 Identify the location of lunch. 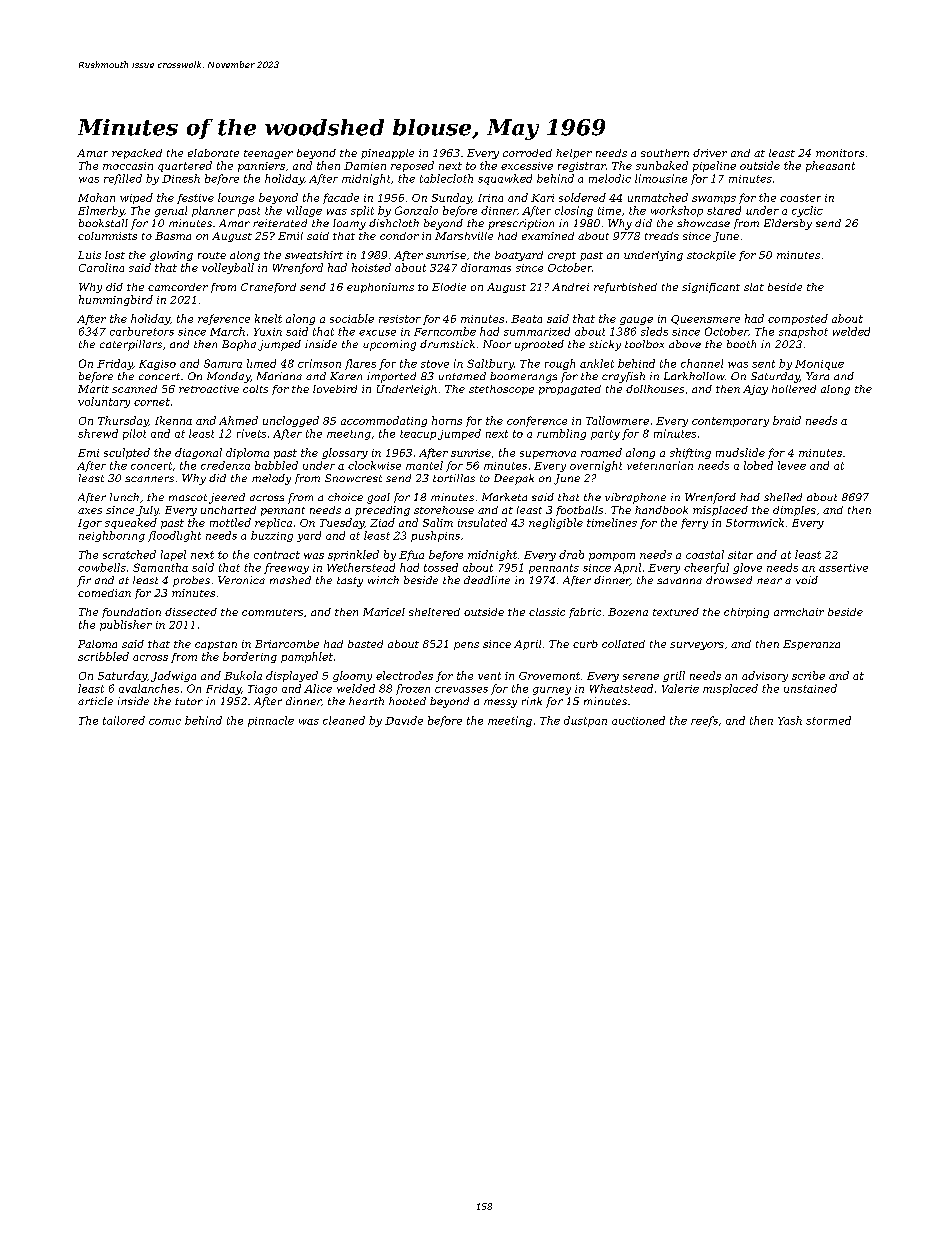
(124, 497).
